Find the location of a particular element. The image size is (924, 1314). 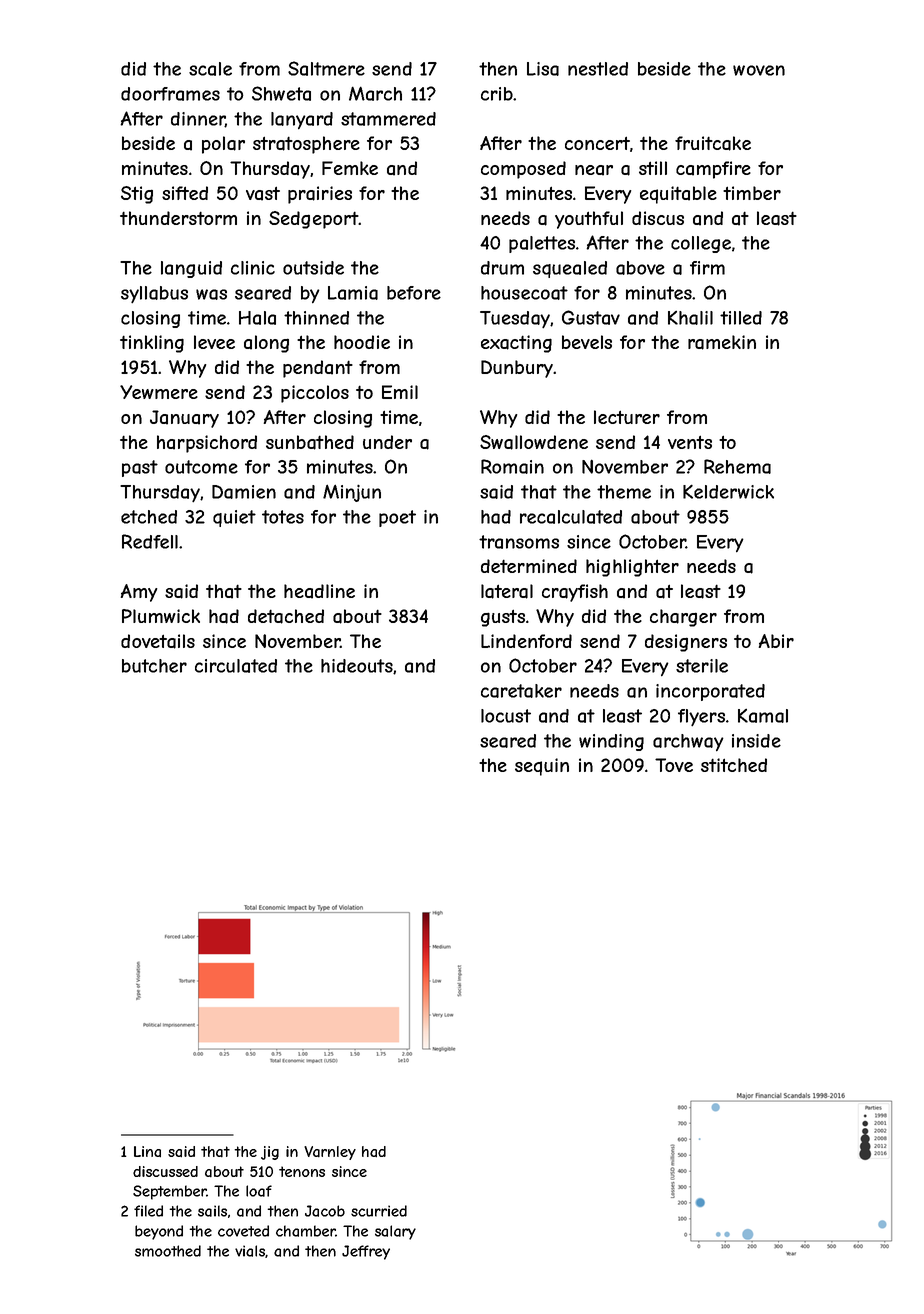

salary is located at coordinates (395, 1232).
